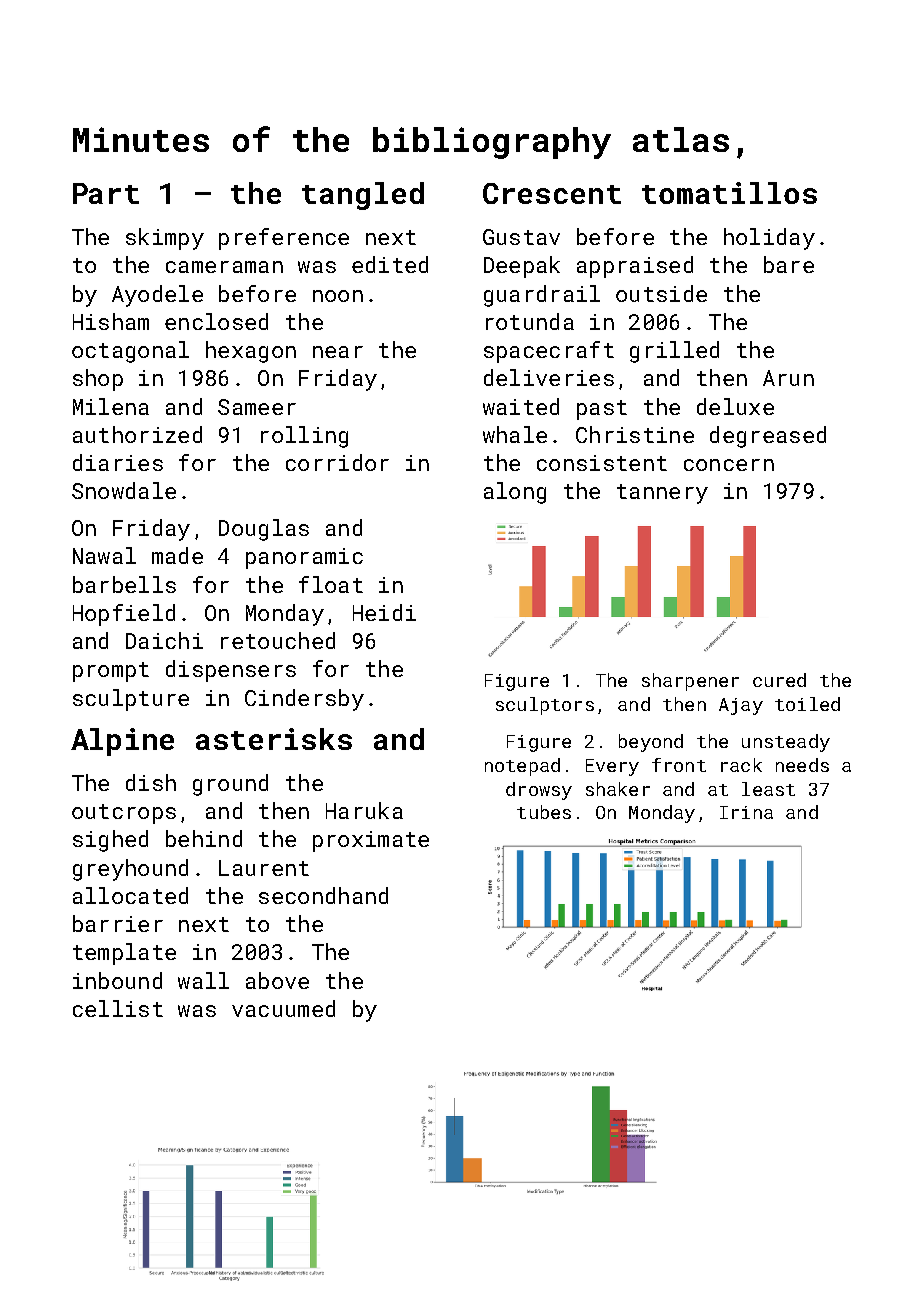 Image resolution: width=924 pixels, height=1314 pixels. What do you see at coordinates (729, 193) in the image?
I see `tomatillos` at bounding box center [729, 193].
